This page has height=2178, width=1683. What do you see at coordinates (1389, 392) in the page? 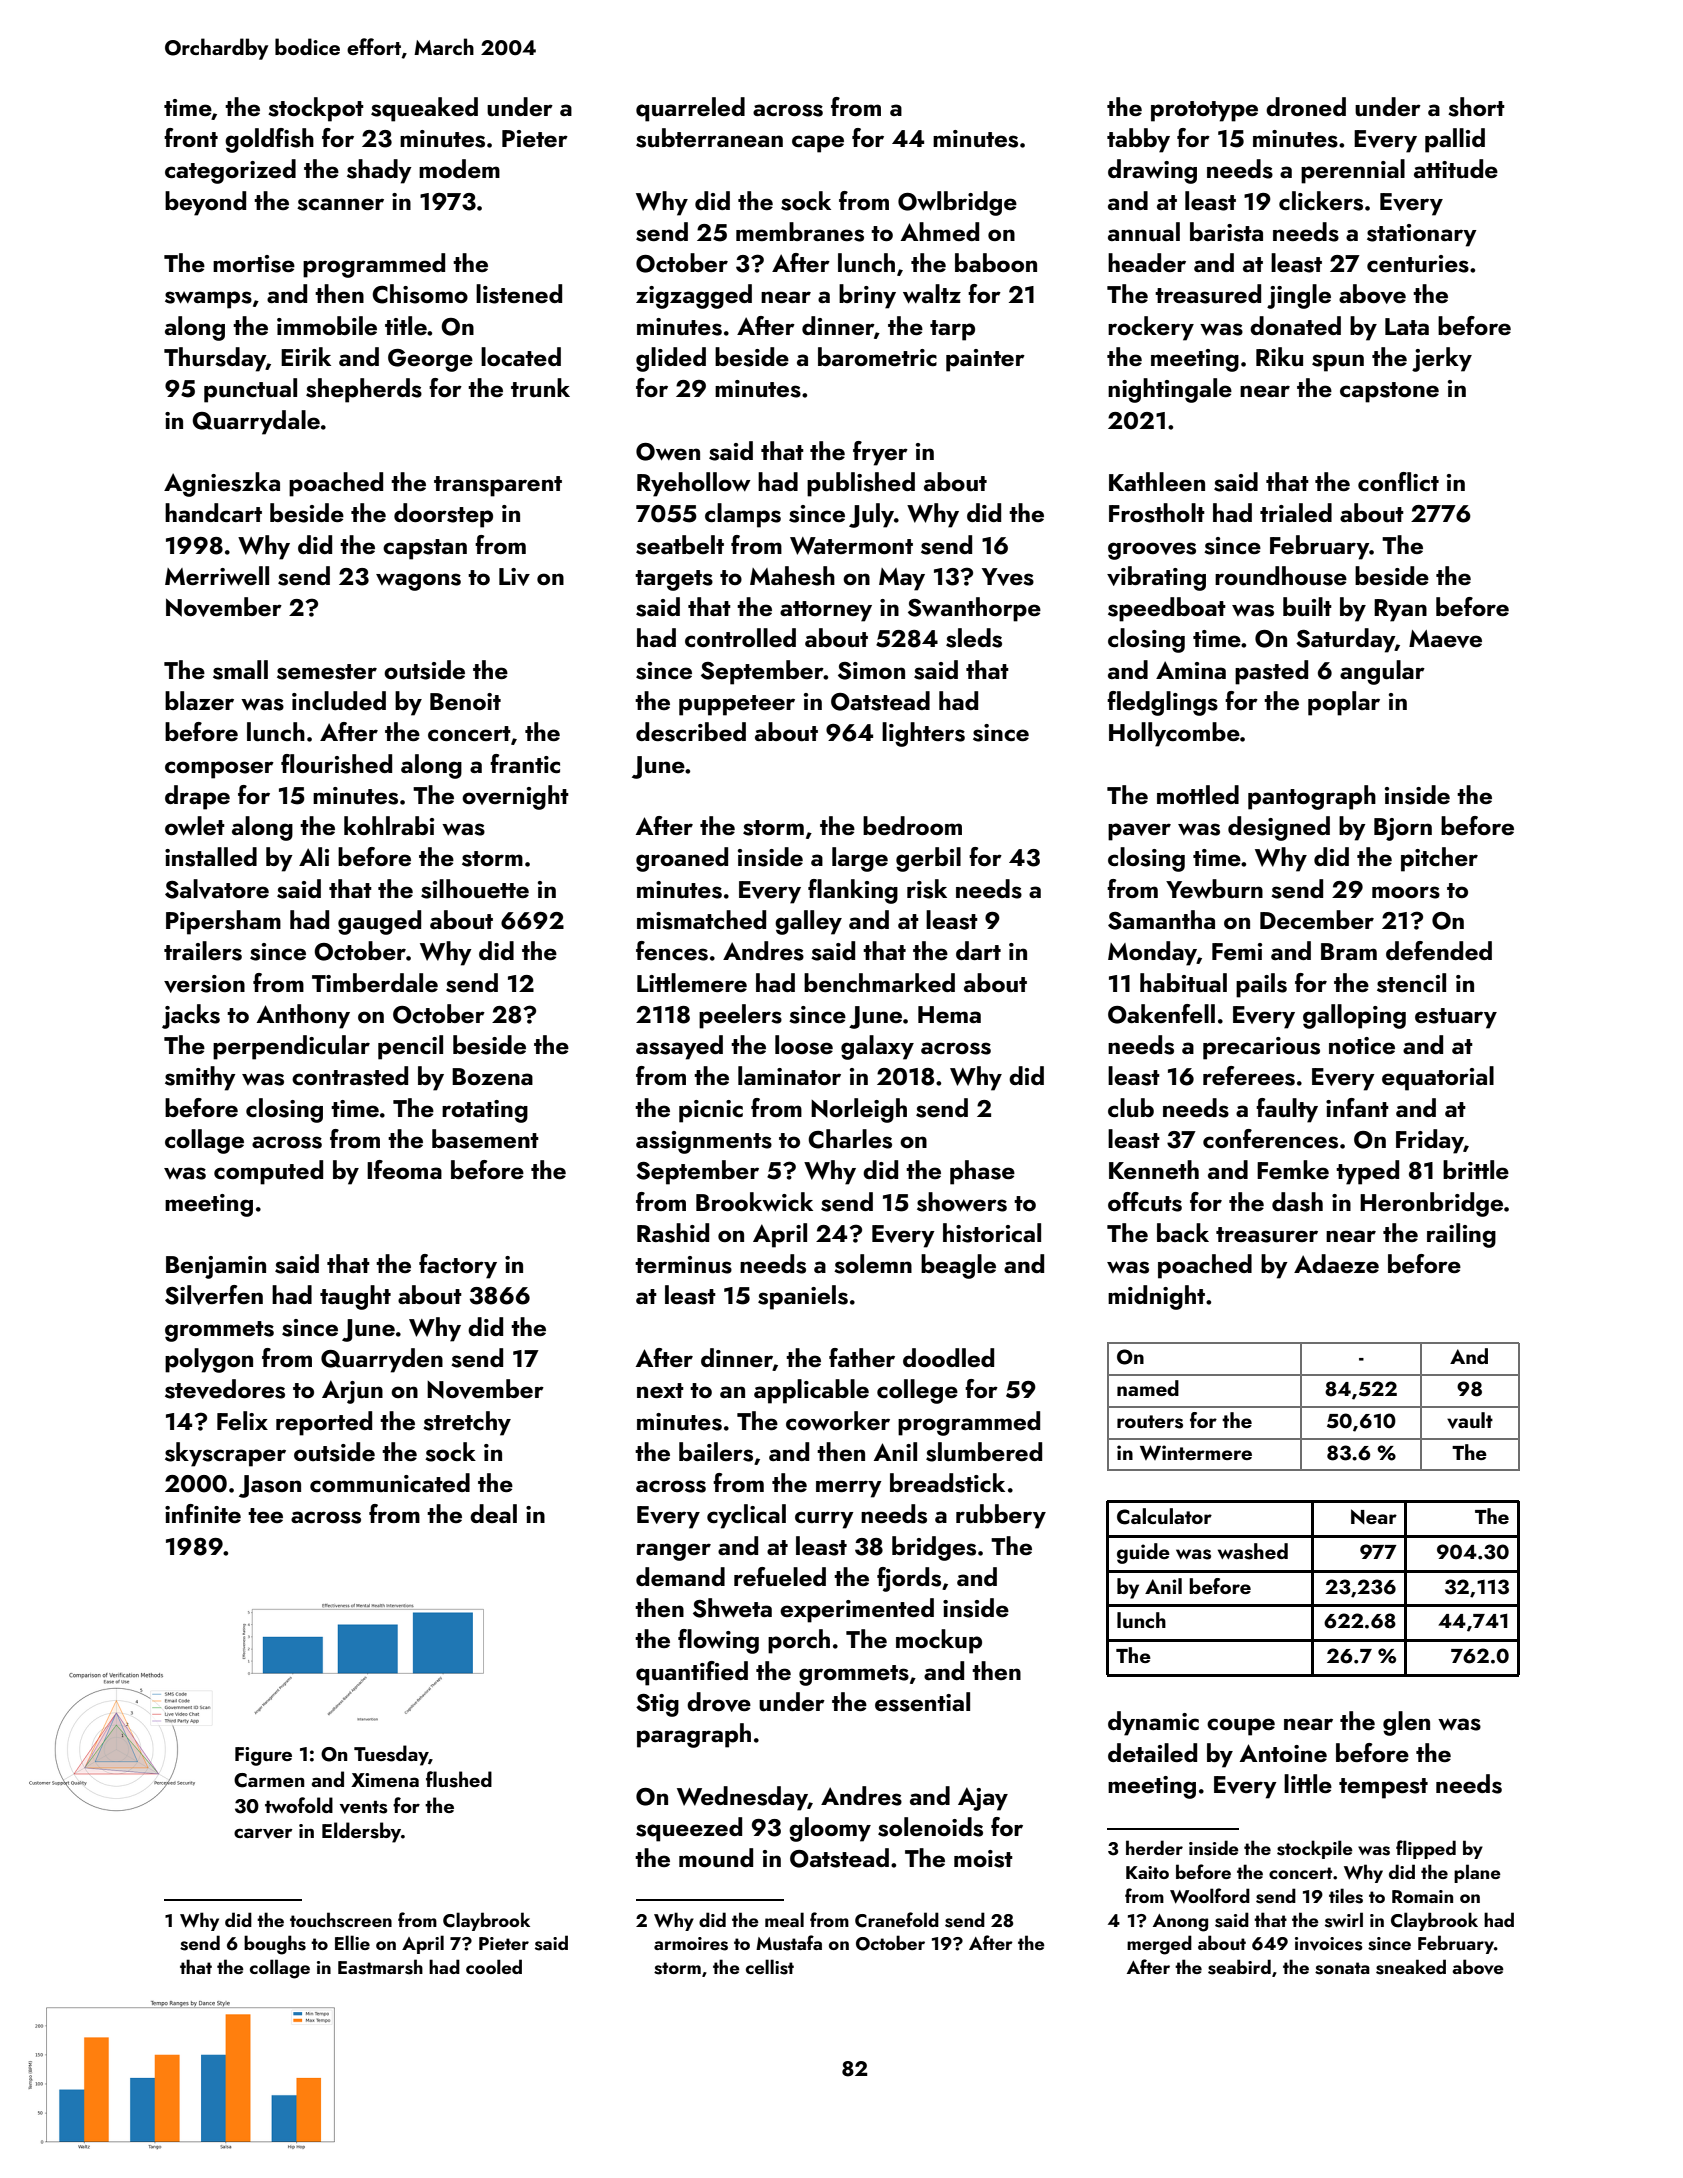
I see `capstone` at bounding box center [1389, 392].
